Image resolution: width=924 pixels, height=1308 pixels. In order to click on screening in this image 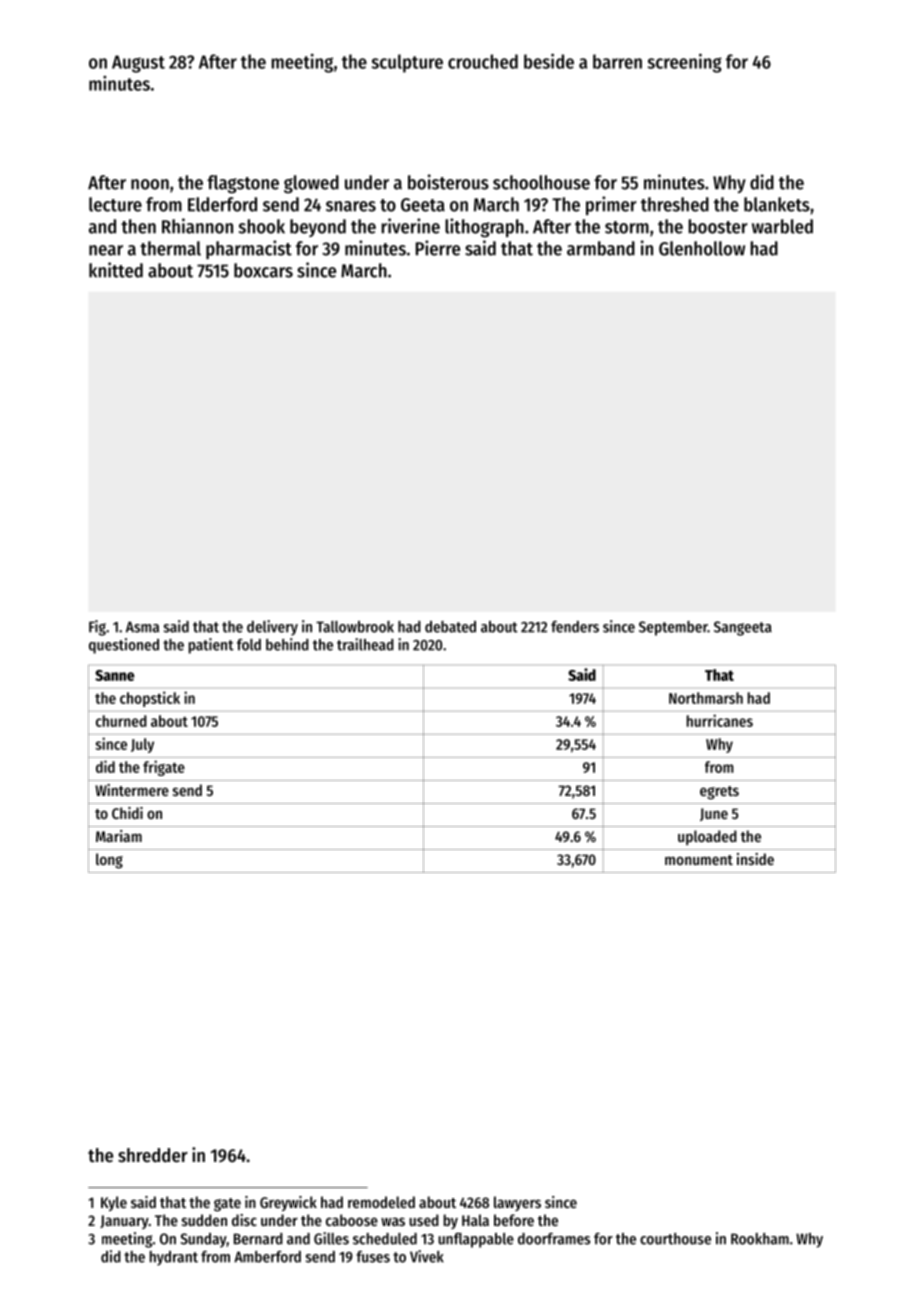, I will do `click(684, 63)`.
